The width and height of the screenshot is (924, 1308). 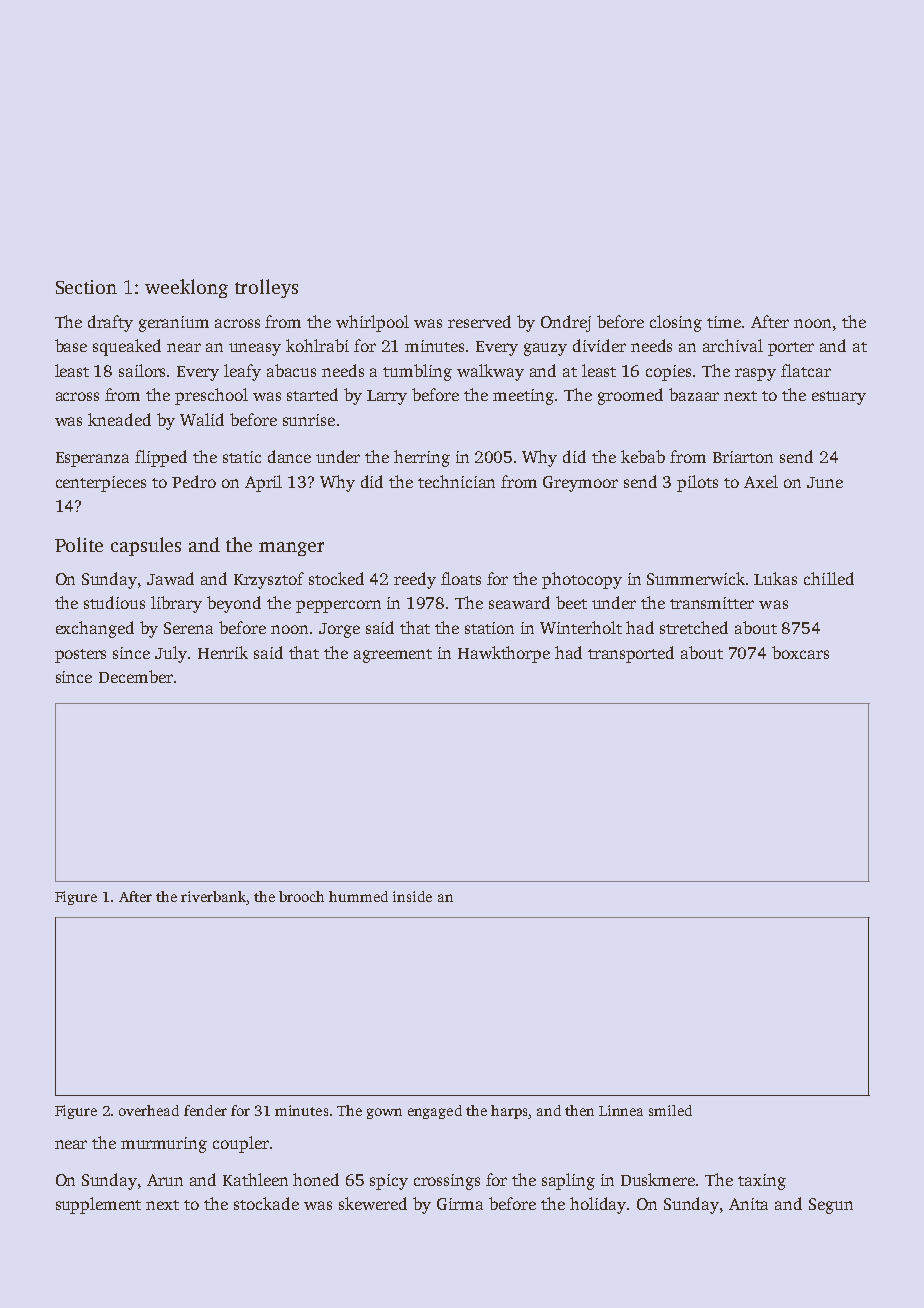 I want to click on Section, so click(x=86, y=287).
